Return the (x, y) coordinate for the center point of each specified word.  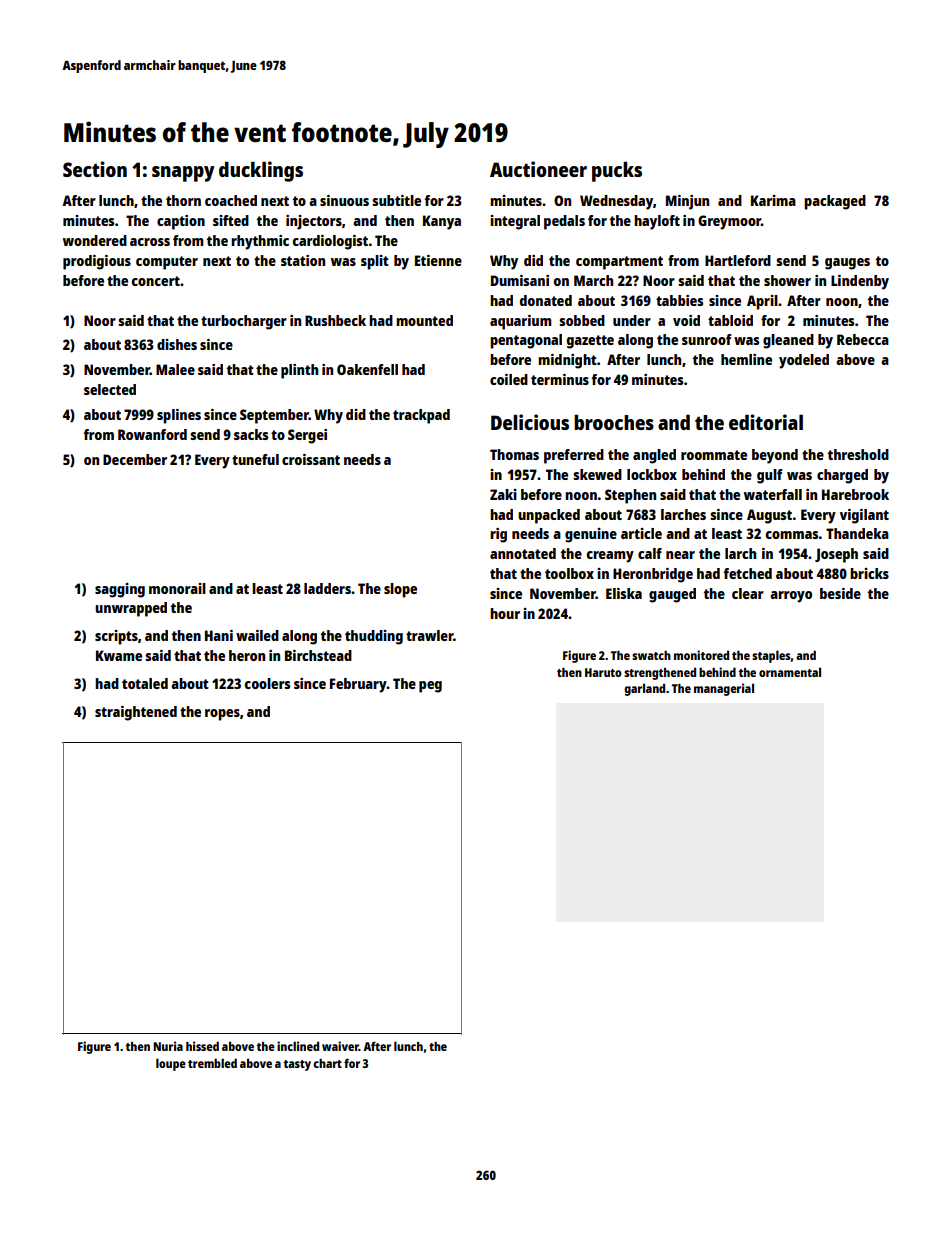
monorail (177, 588)
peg (430, 687)
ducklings (261, 171)
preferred (574, 456)
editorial (766, 422)
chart (327, 1063)
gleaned (788, 341)
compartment (619, 263)
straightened (136, 713)
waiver (340, 1046)
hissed (202, 1046)
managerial (724, 689)
